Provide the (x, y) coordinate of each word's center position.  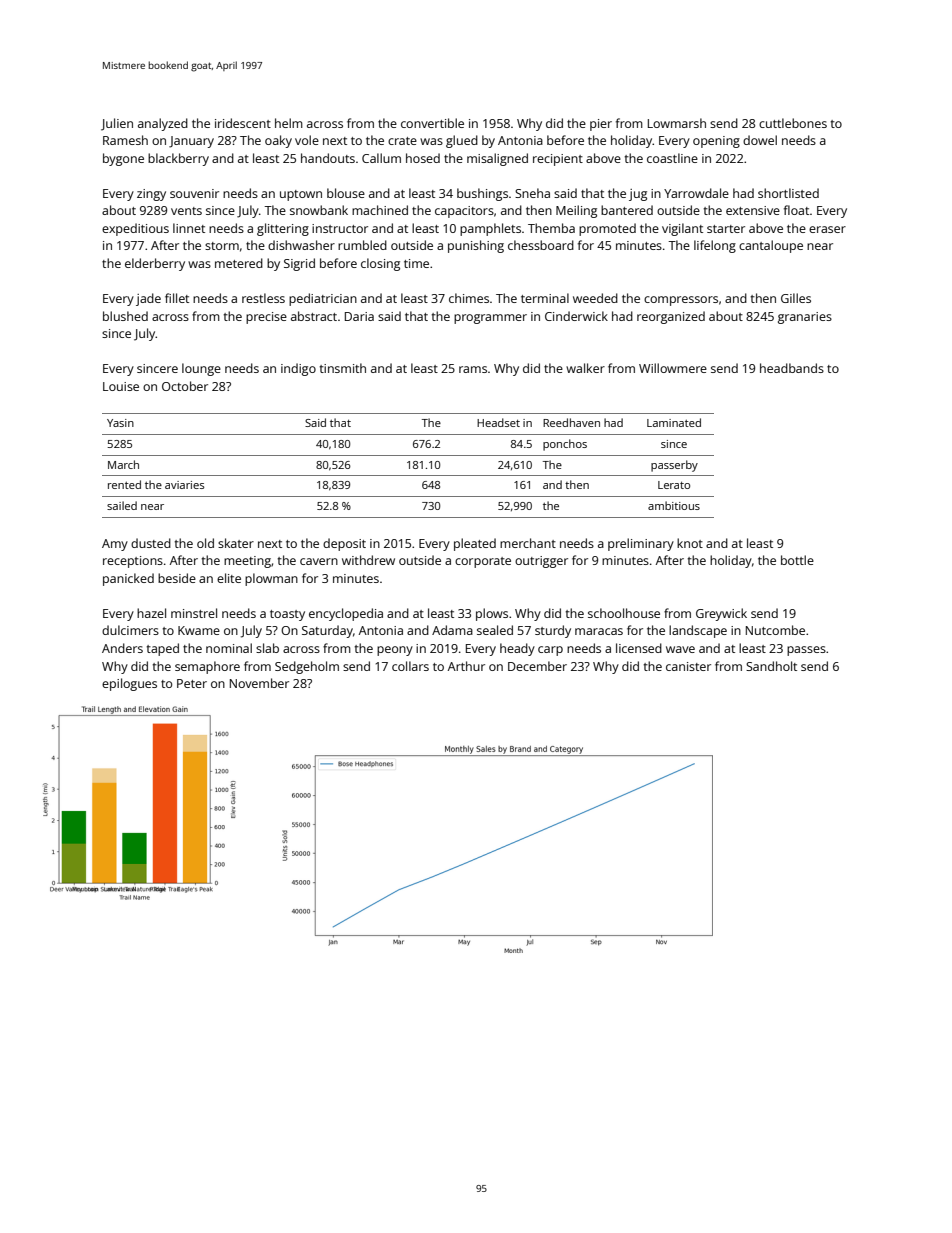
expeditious (135, 229)
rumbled (362, 245)
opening (716, 142)
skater (236, 543)
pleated (475, 544)
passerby (674, 466)
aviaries (184, 485)
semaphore (207, 667)
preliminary (641, 544)
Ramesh (125, 140)
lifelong (715, 246)
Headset (498, 422)
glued (462, 141)
